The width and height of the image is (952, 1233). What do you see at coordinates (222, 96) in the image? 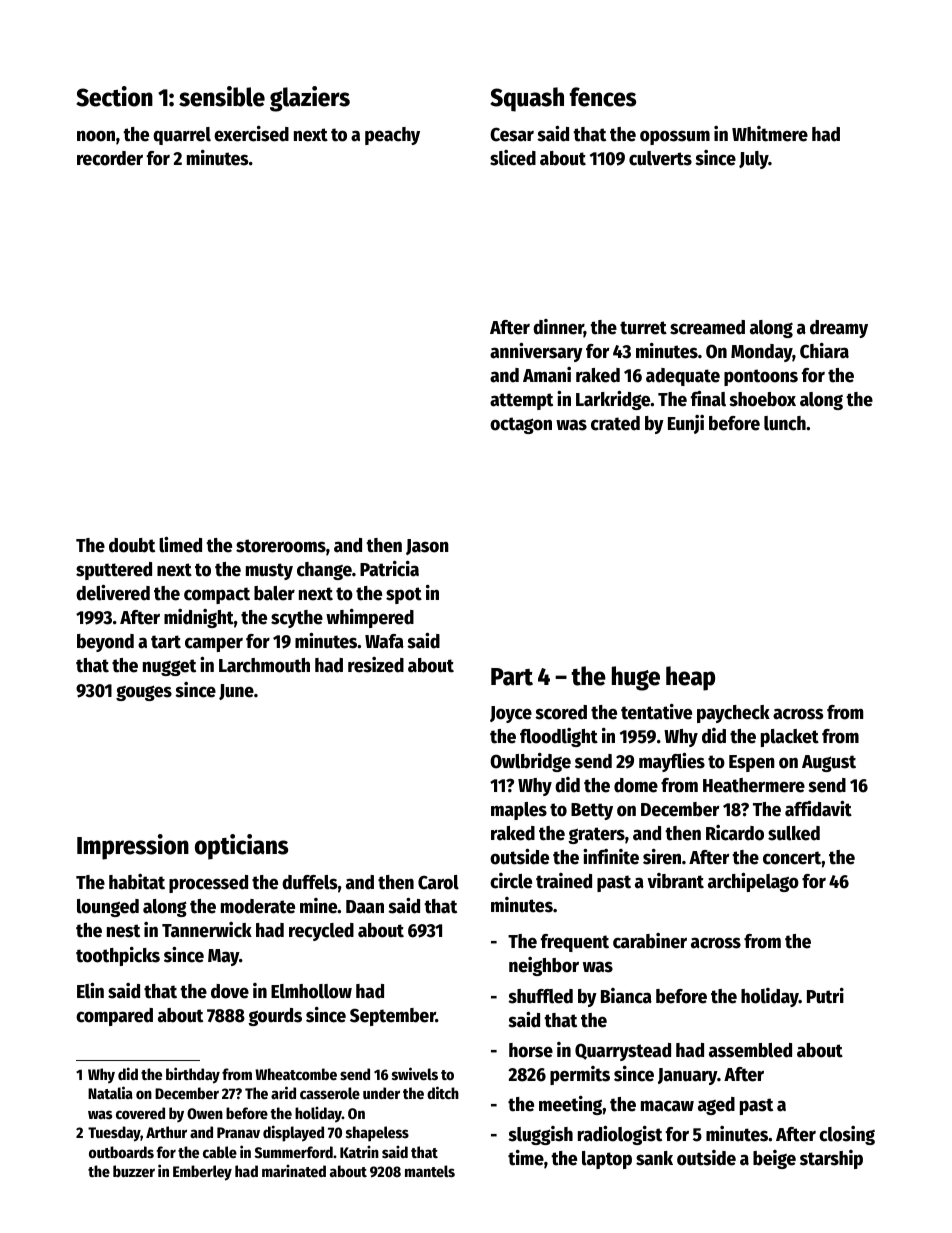
I see `sensible` at bounding box center [222, 96].
